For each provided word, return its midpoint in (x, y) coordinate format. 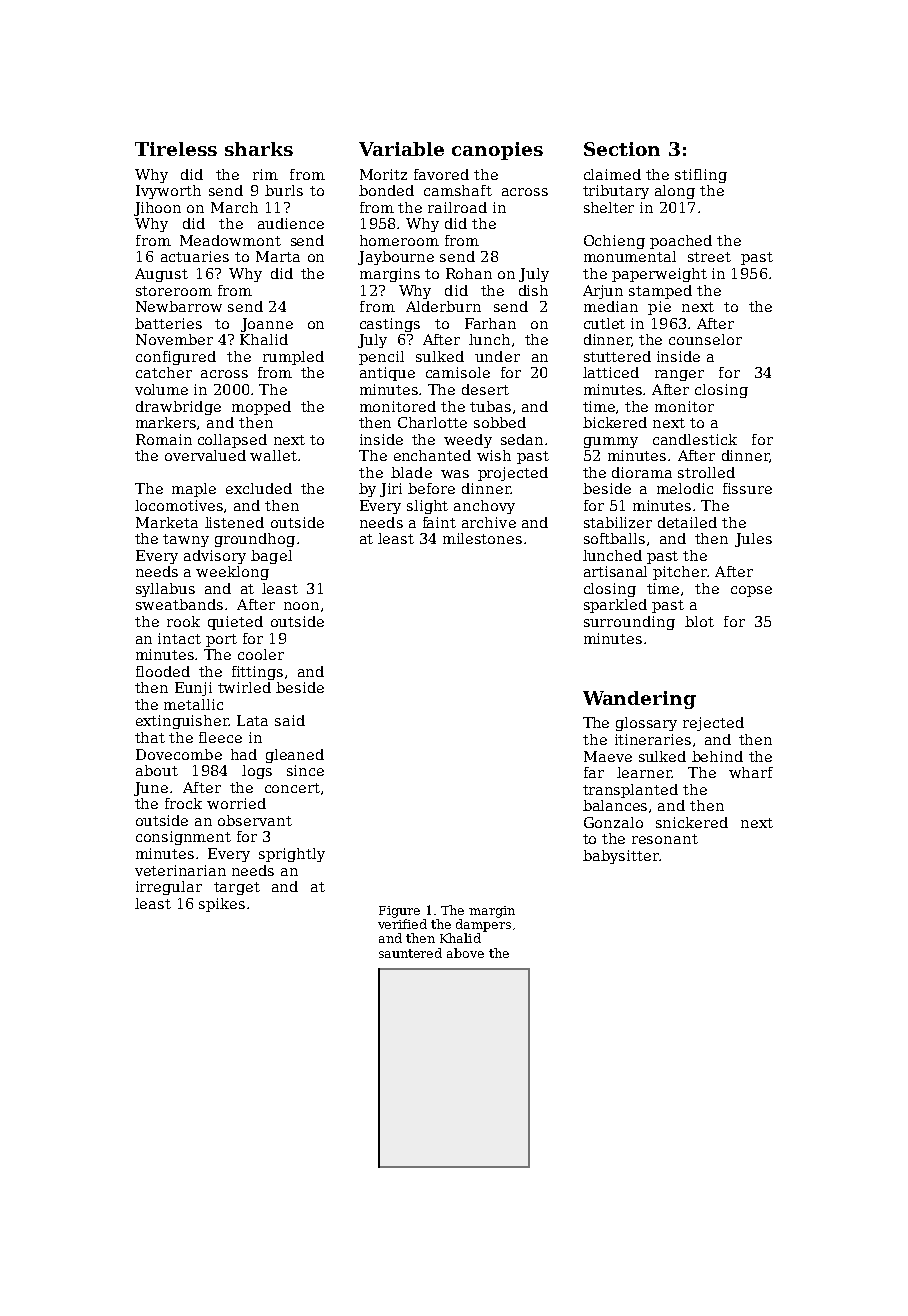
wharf (751, 772)
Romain (164, 439)
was (455, 474)
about (157, 770)
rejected (713, 724)
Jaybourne (396, 258)
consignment (183, 838)
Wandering (639, 700)
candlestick (695, 439)
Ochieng (614, 242)
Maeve (608, 756)
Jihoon (157, 209)
